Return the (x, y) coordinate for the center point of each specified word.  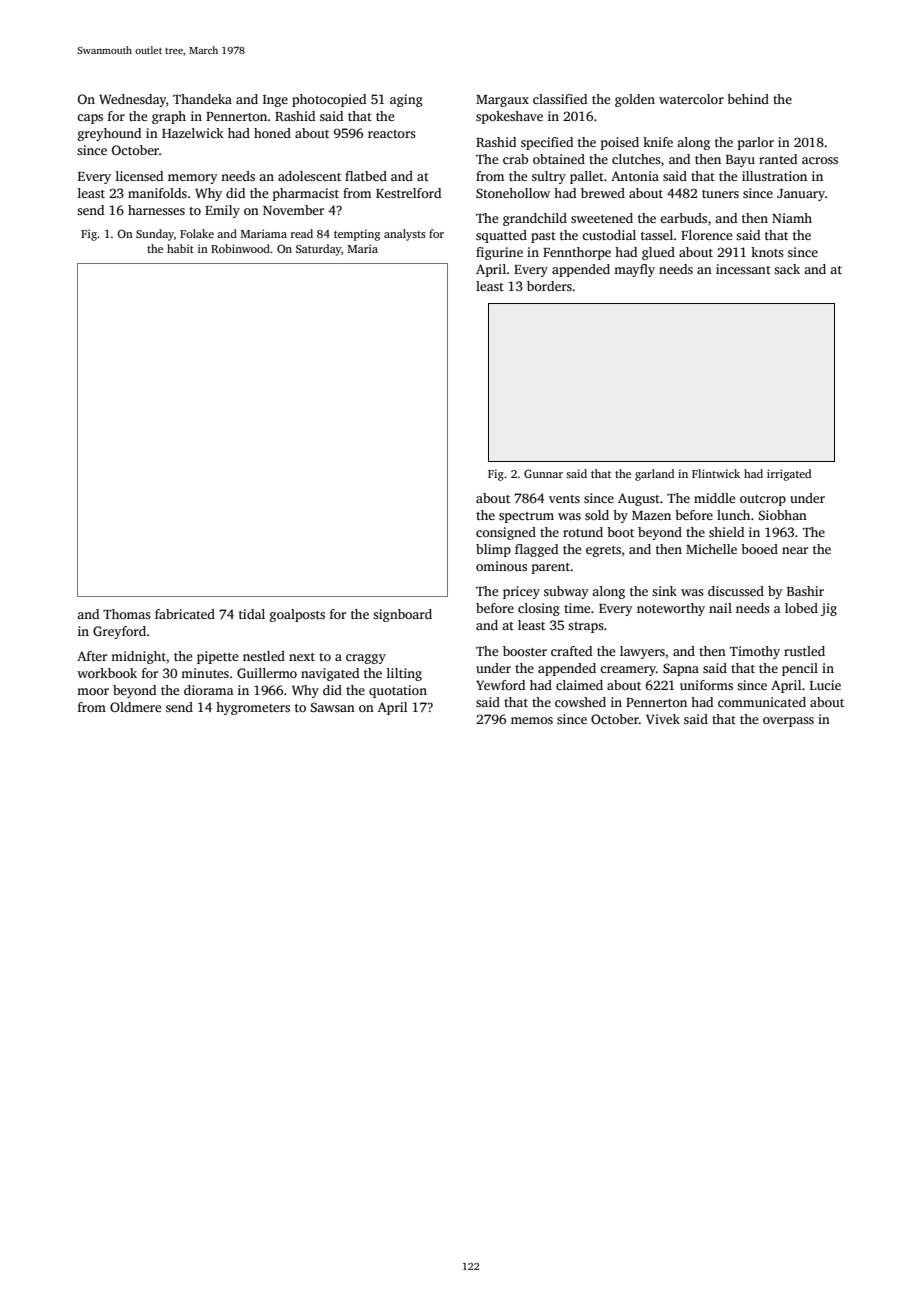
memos (532, 720)
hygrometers (253, 708)
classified (560, 99)
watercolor (691, 99)
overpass (788, 722)
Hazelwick (193, 133)
